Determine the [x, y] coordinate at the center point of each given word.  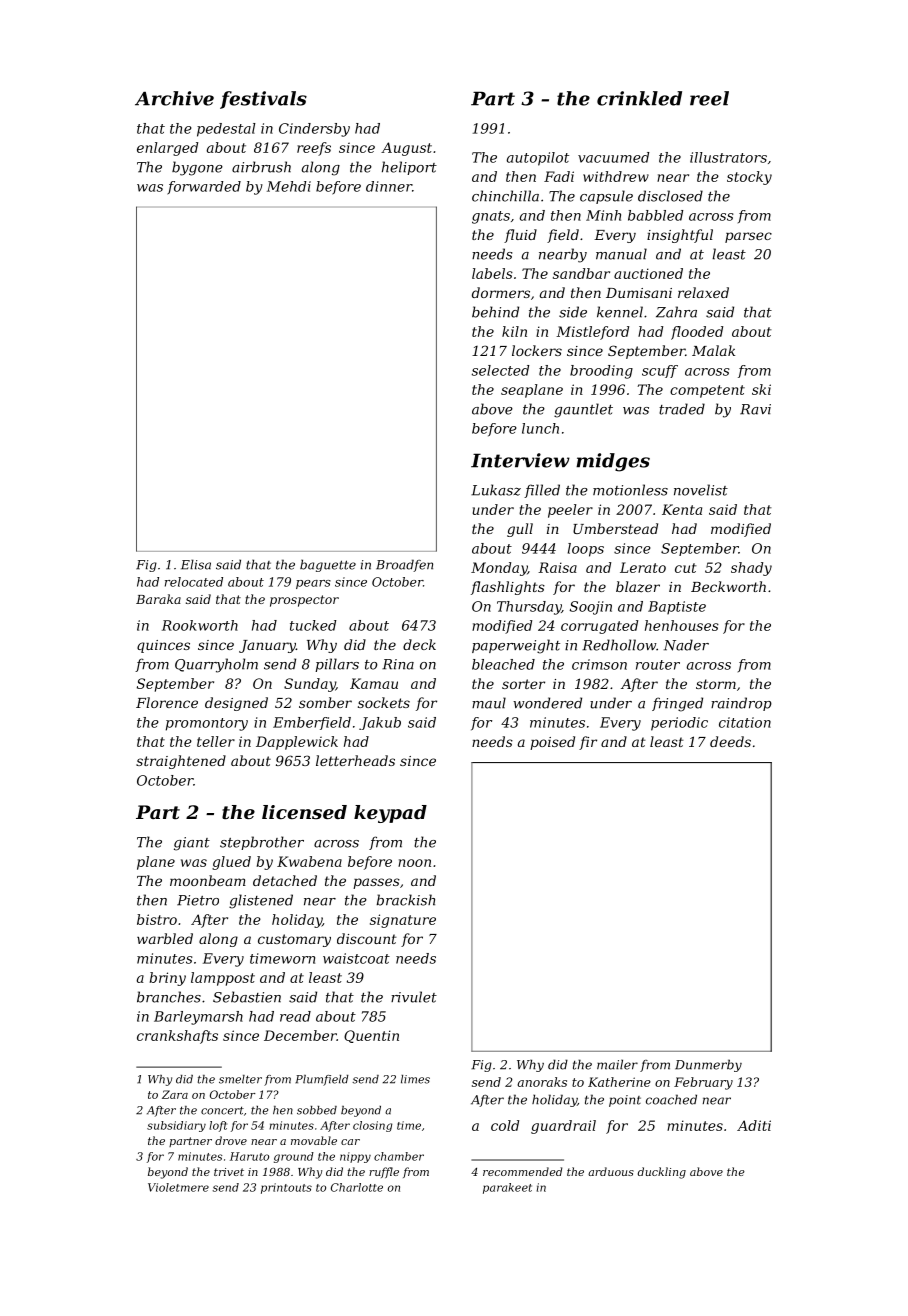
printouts [286, 1188]
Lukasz [496, 490]
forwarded [204, 188]
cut [686, 568]
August [406, 149]
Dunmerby [708, 1065]
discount [367, 938]
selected [500, 370]
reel [709, 98]
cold [505, 1125]
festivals [263, 100]
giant [192, 844]
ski [761, 389]
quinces [163, 646]
